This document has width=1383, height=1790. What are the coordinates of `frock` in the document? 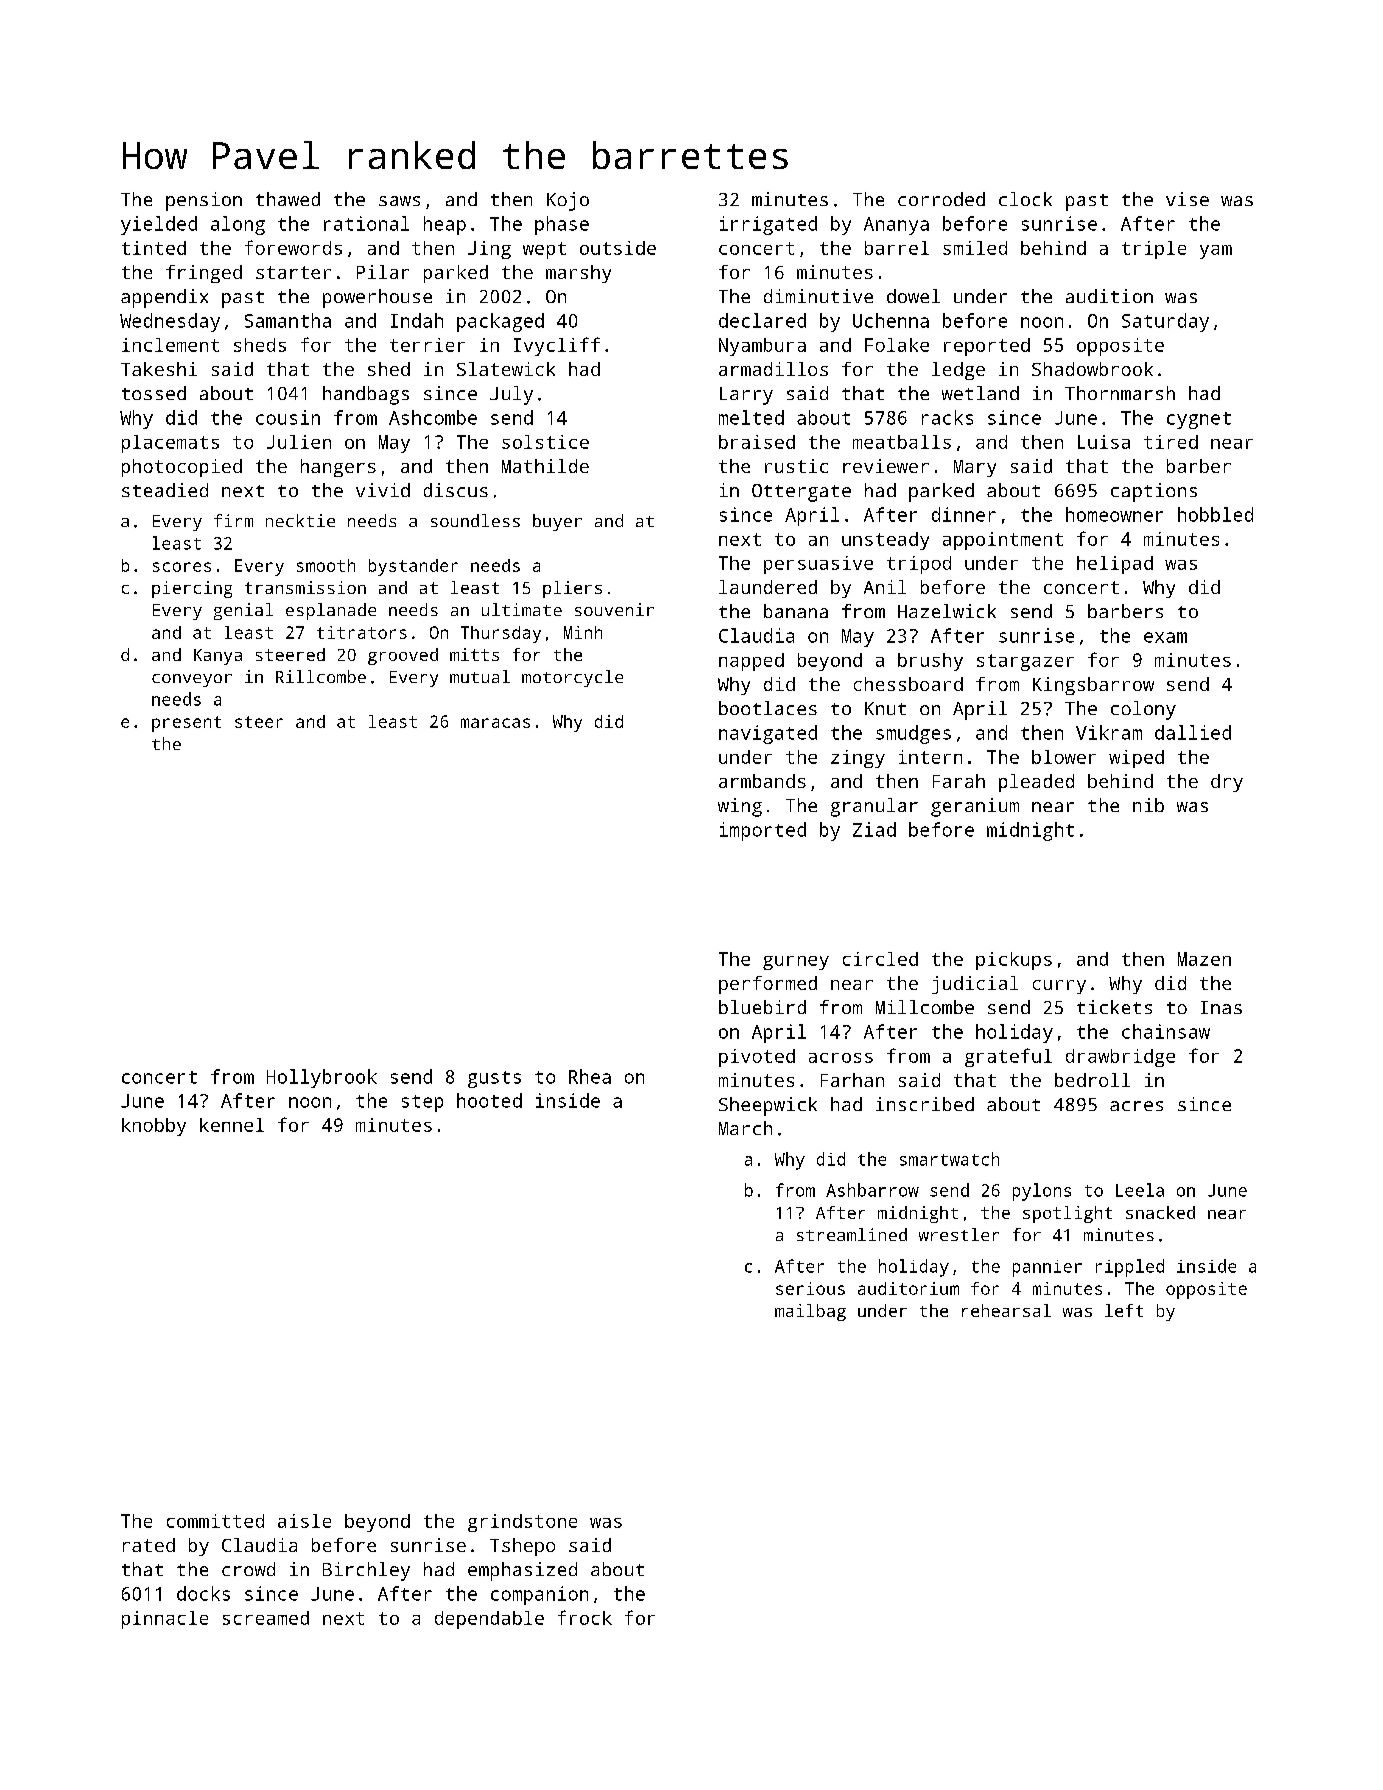 It's located at (585, 1617).
